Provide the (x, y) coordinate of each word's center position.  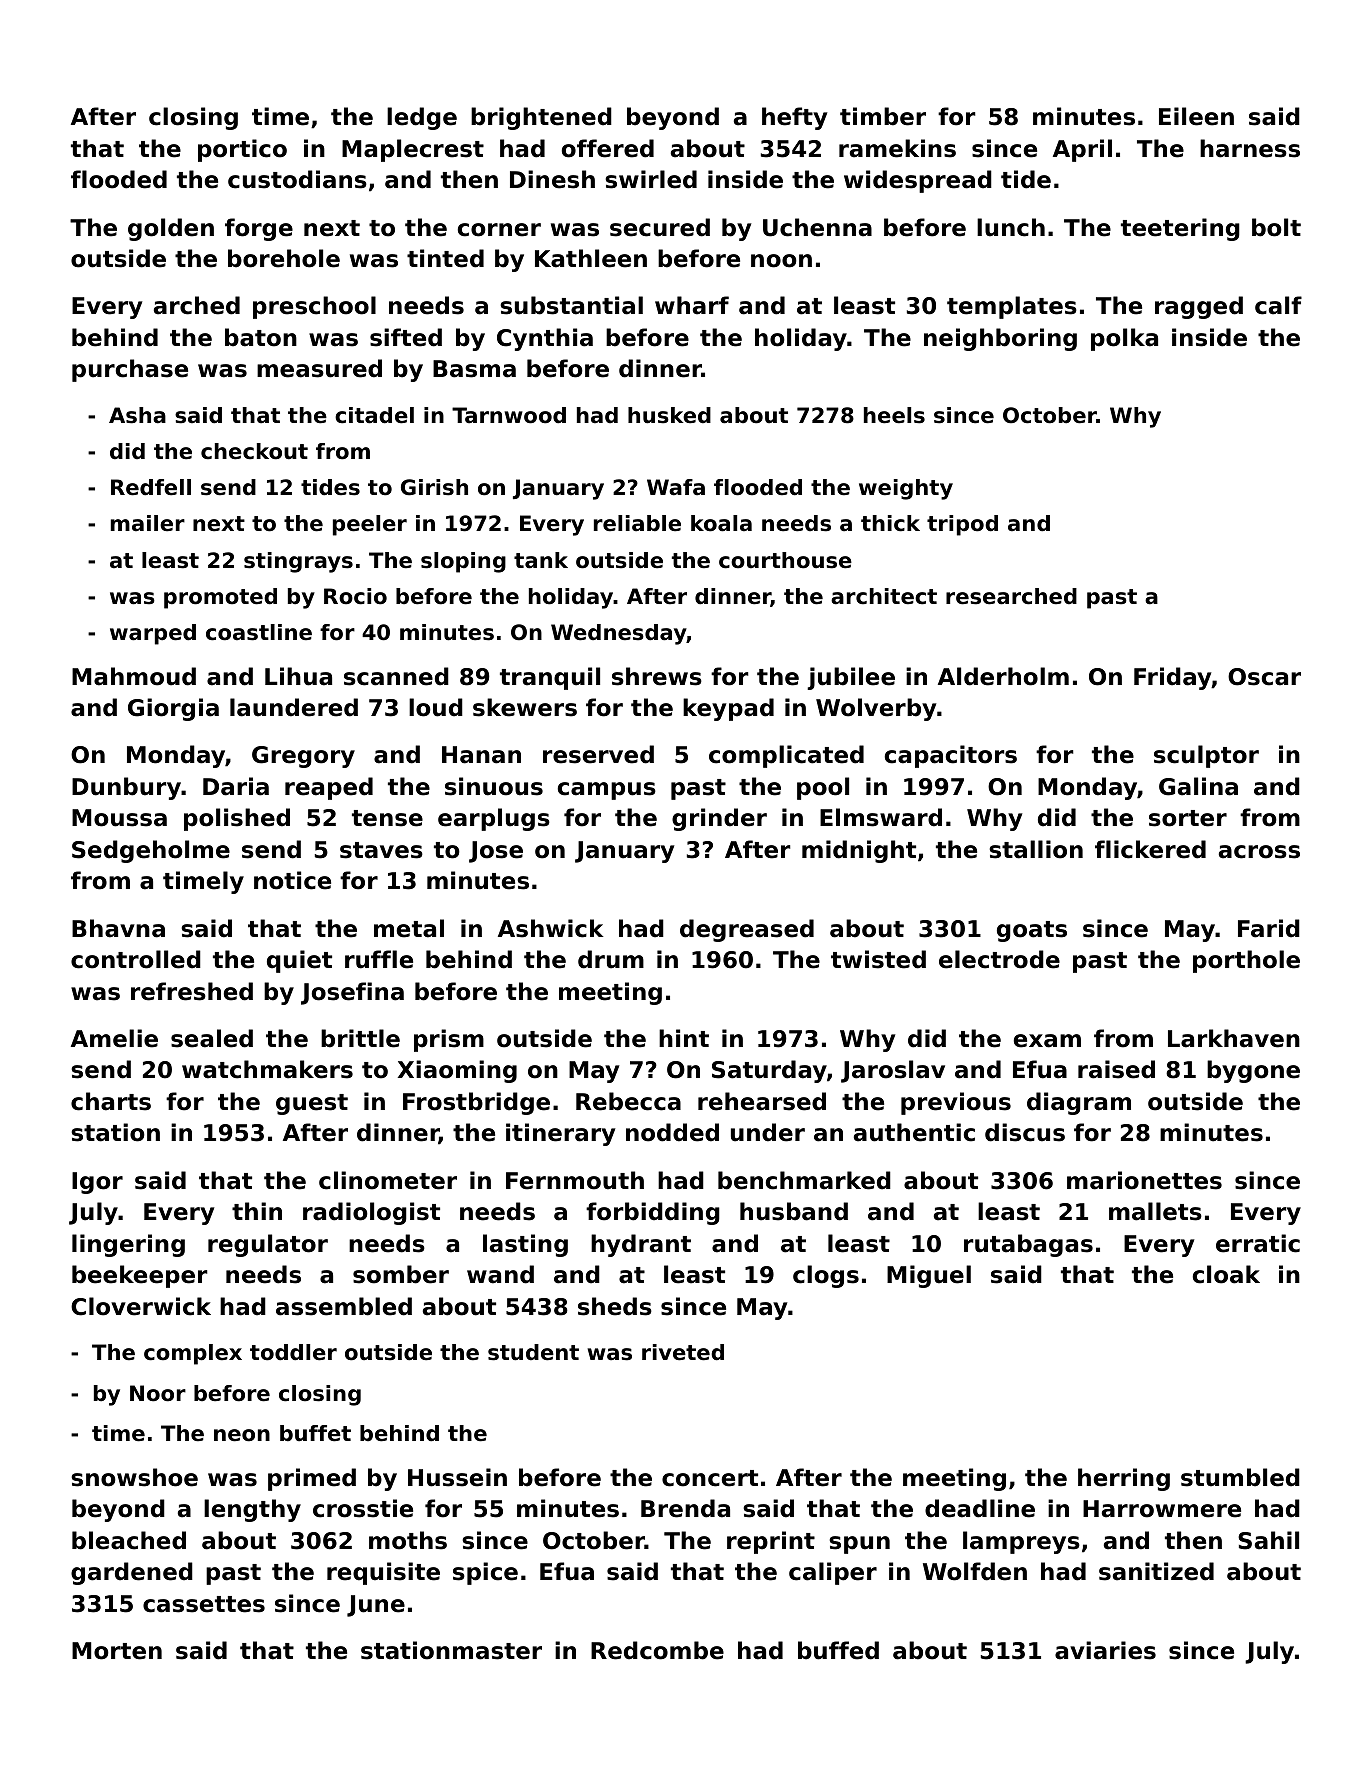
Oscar (1264, 677)
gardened (132, 1573)
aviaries (1105, 1650)
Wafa (676, 487)
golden (171, 229)
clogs (826, 1276)
